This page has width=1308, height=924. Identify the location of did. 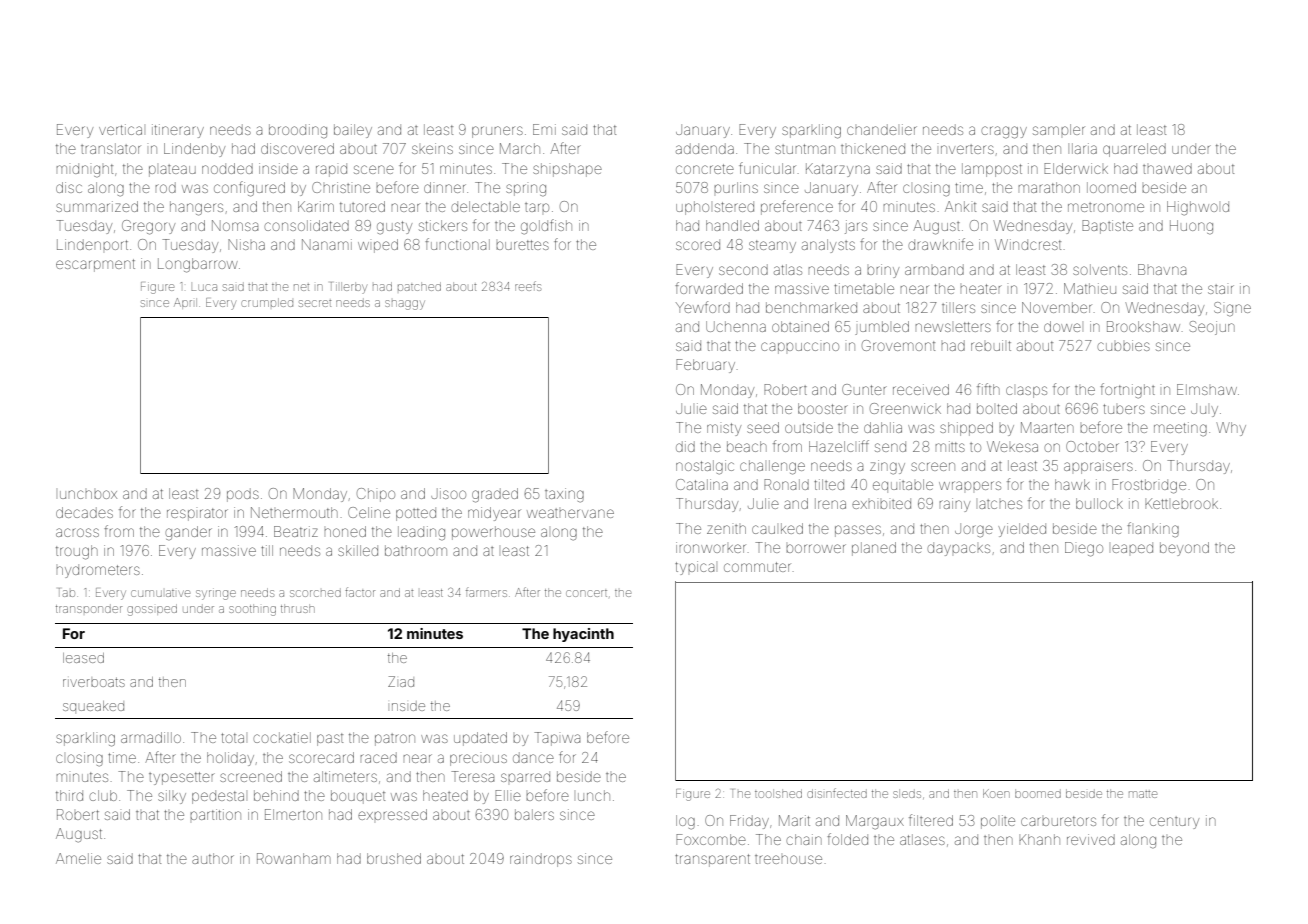
(685, 446).
